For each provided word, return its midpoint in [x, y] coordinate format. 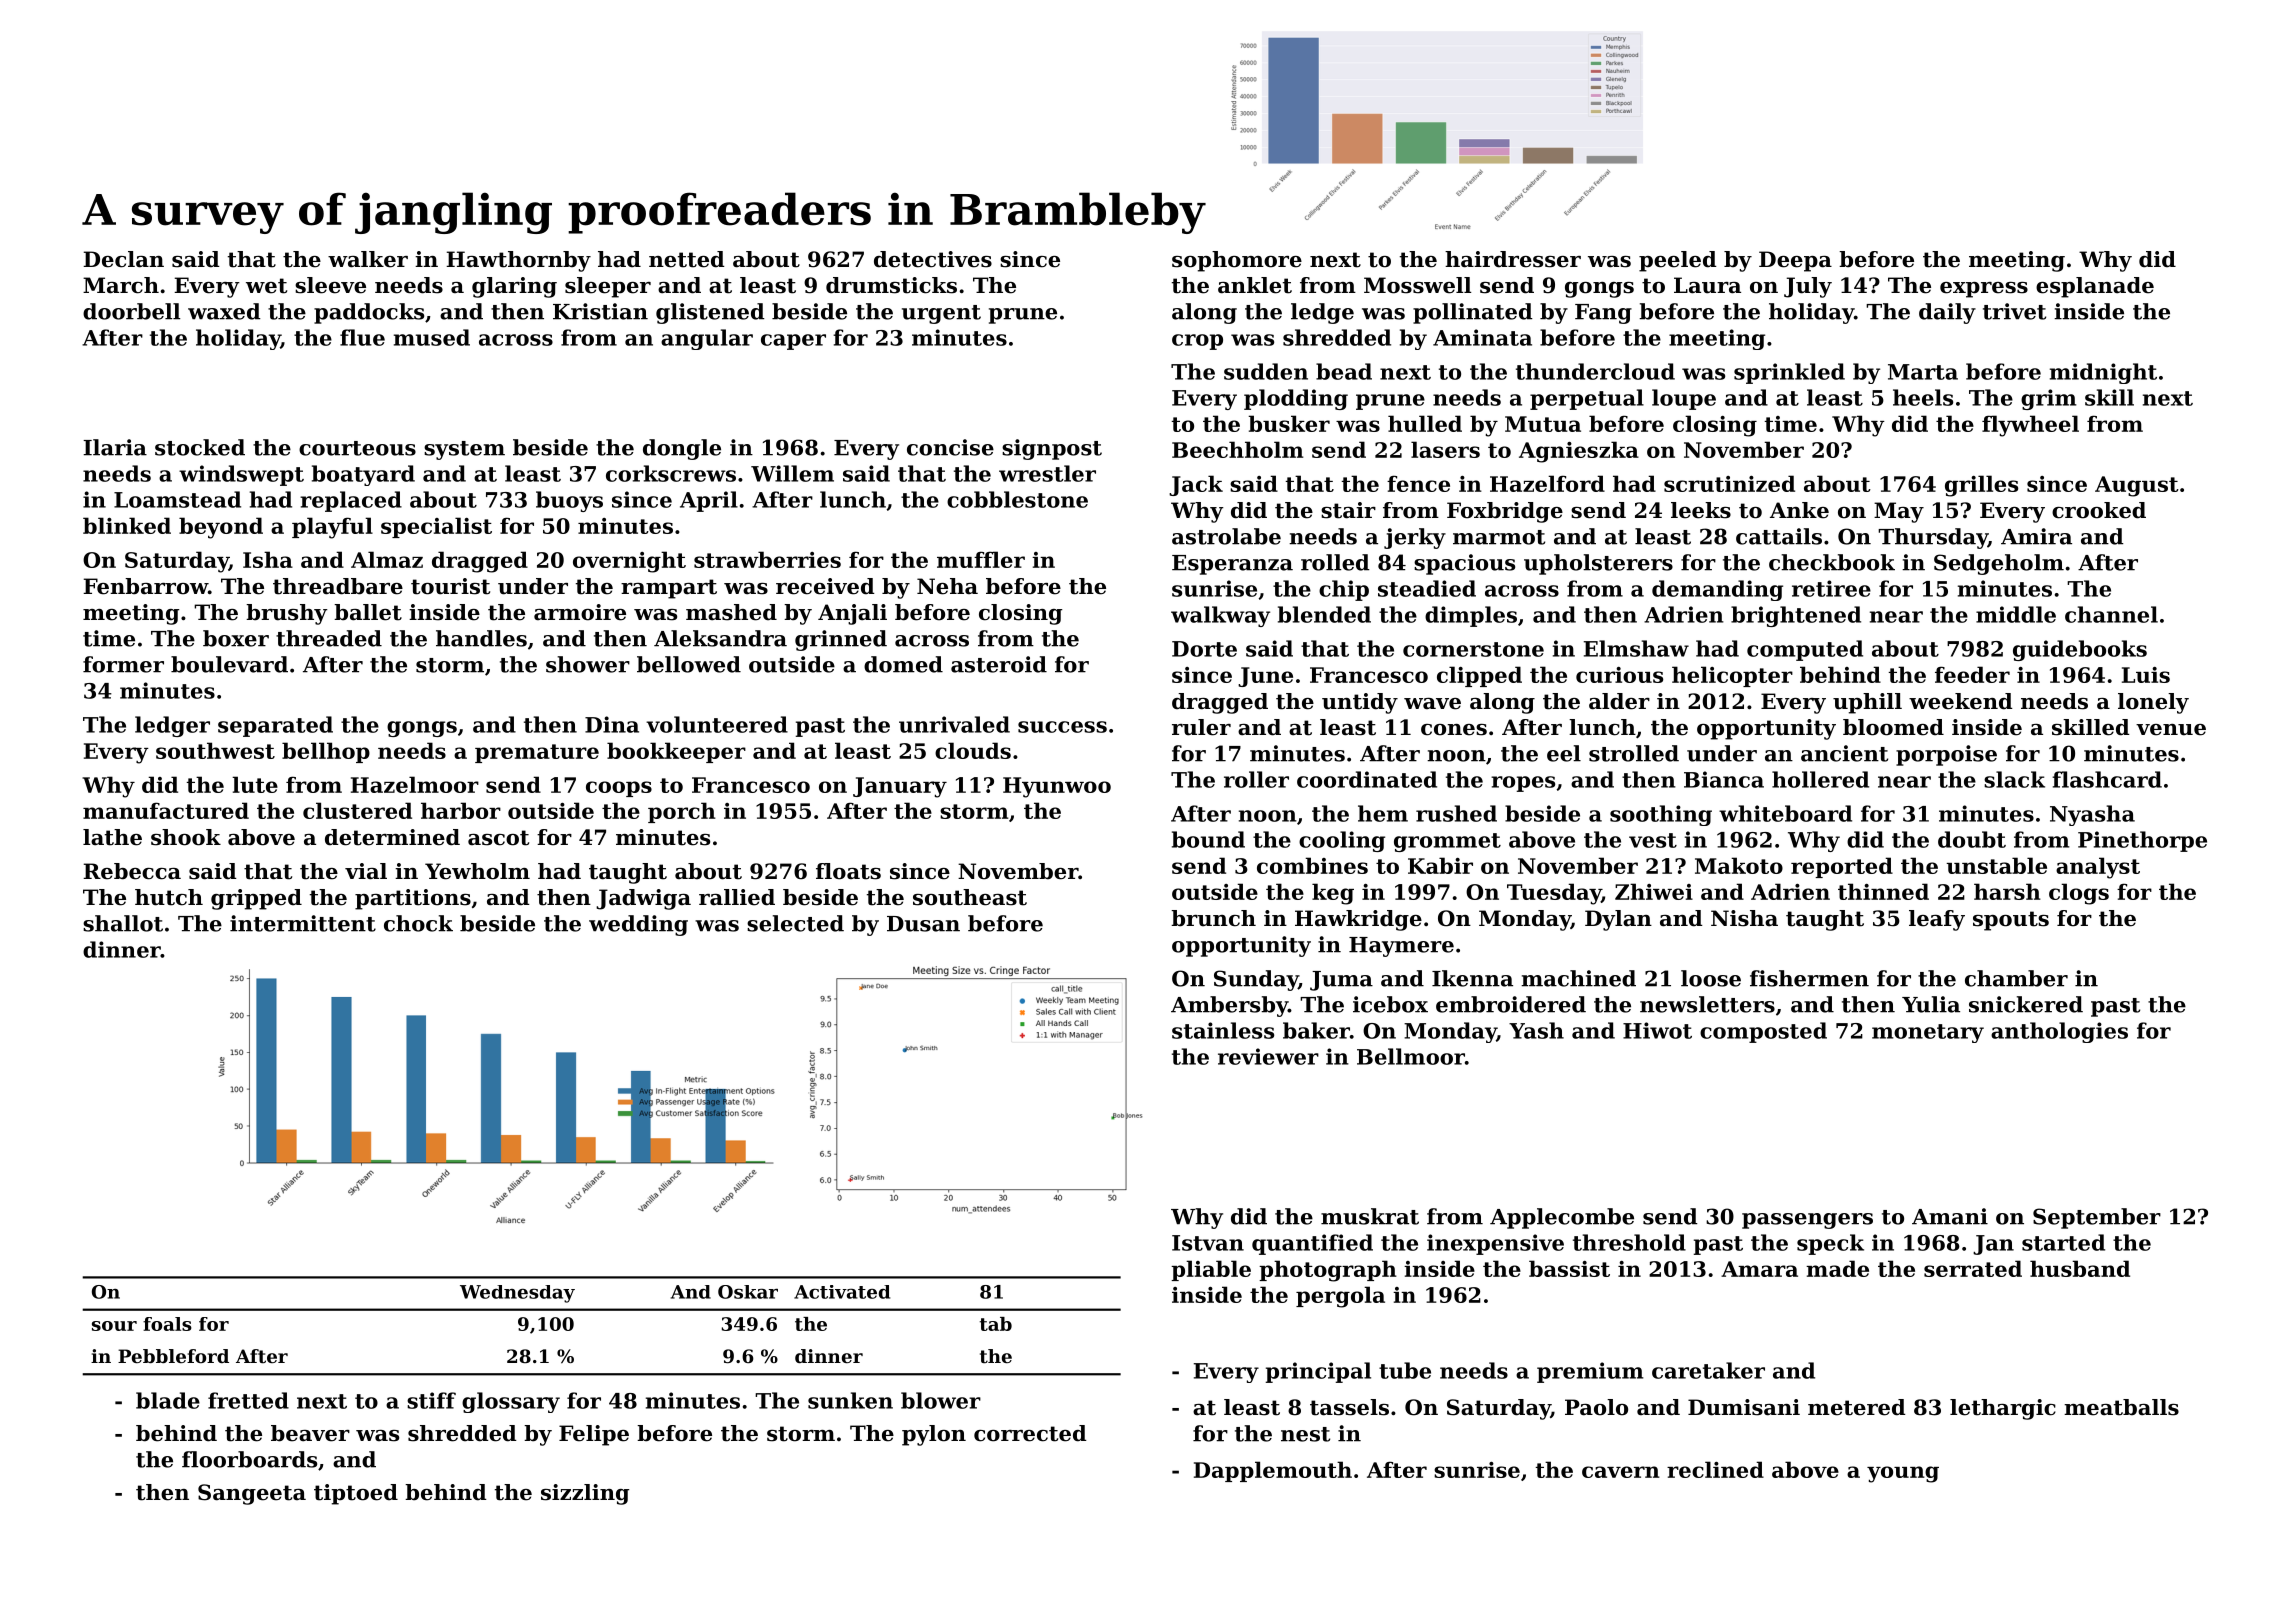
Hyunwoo [1057, 787]
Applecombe [1562, 1218]
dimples [1471, 616]
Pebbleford [173, 1356]
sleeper [608, 287]
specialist [436, 527]
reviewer [1268, 1056]
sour [114, 1326]
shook [186, 837]
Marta [1923, 372]
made [1837, 1268]
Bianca [1724, 779]
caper [793, 342]
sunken [850, 1400]
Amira [2036, 536]
